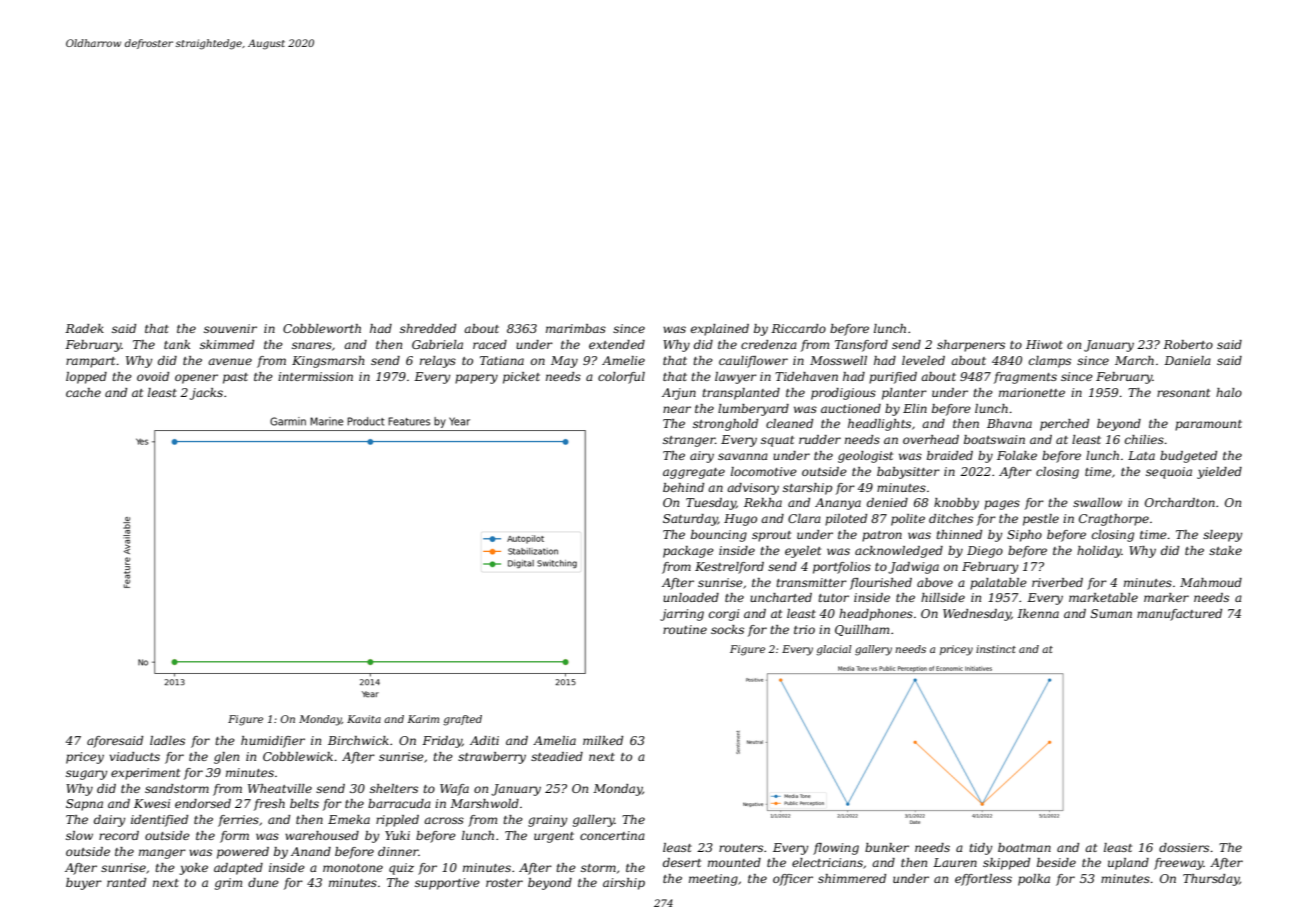 Image resolution: width=1308 pixels, height=924 pixels. Describe the element at coordinates (84, 805) in the screenshot. I see `Sapna` at that location.
